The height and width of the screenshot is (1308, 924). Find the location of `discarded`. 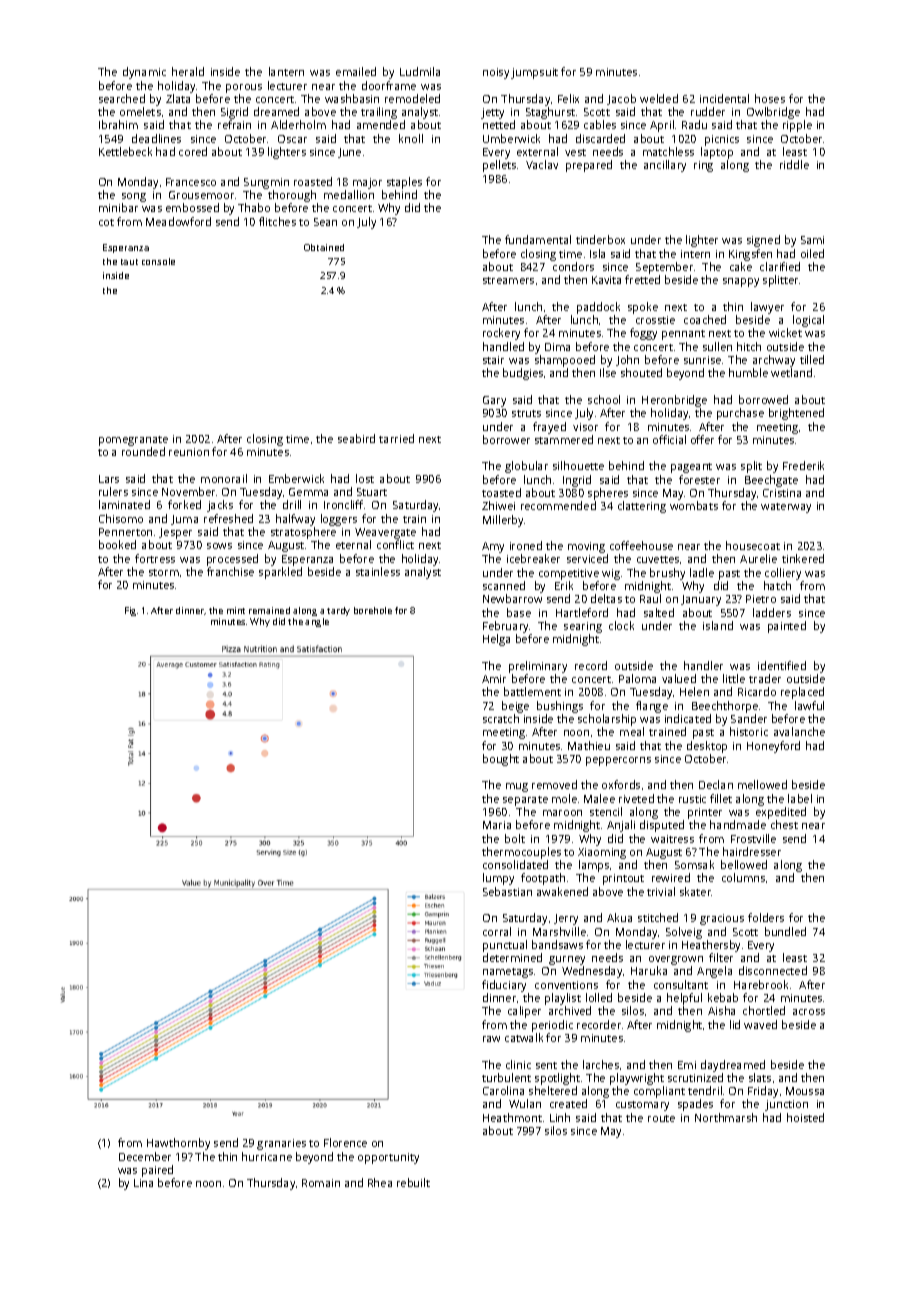

discarded is located at coordinates (600, 138).
